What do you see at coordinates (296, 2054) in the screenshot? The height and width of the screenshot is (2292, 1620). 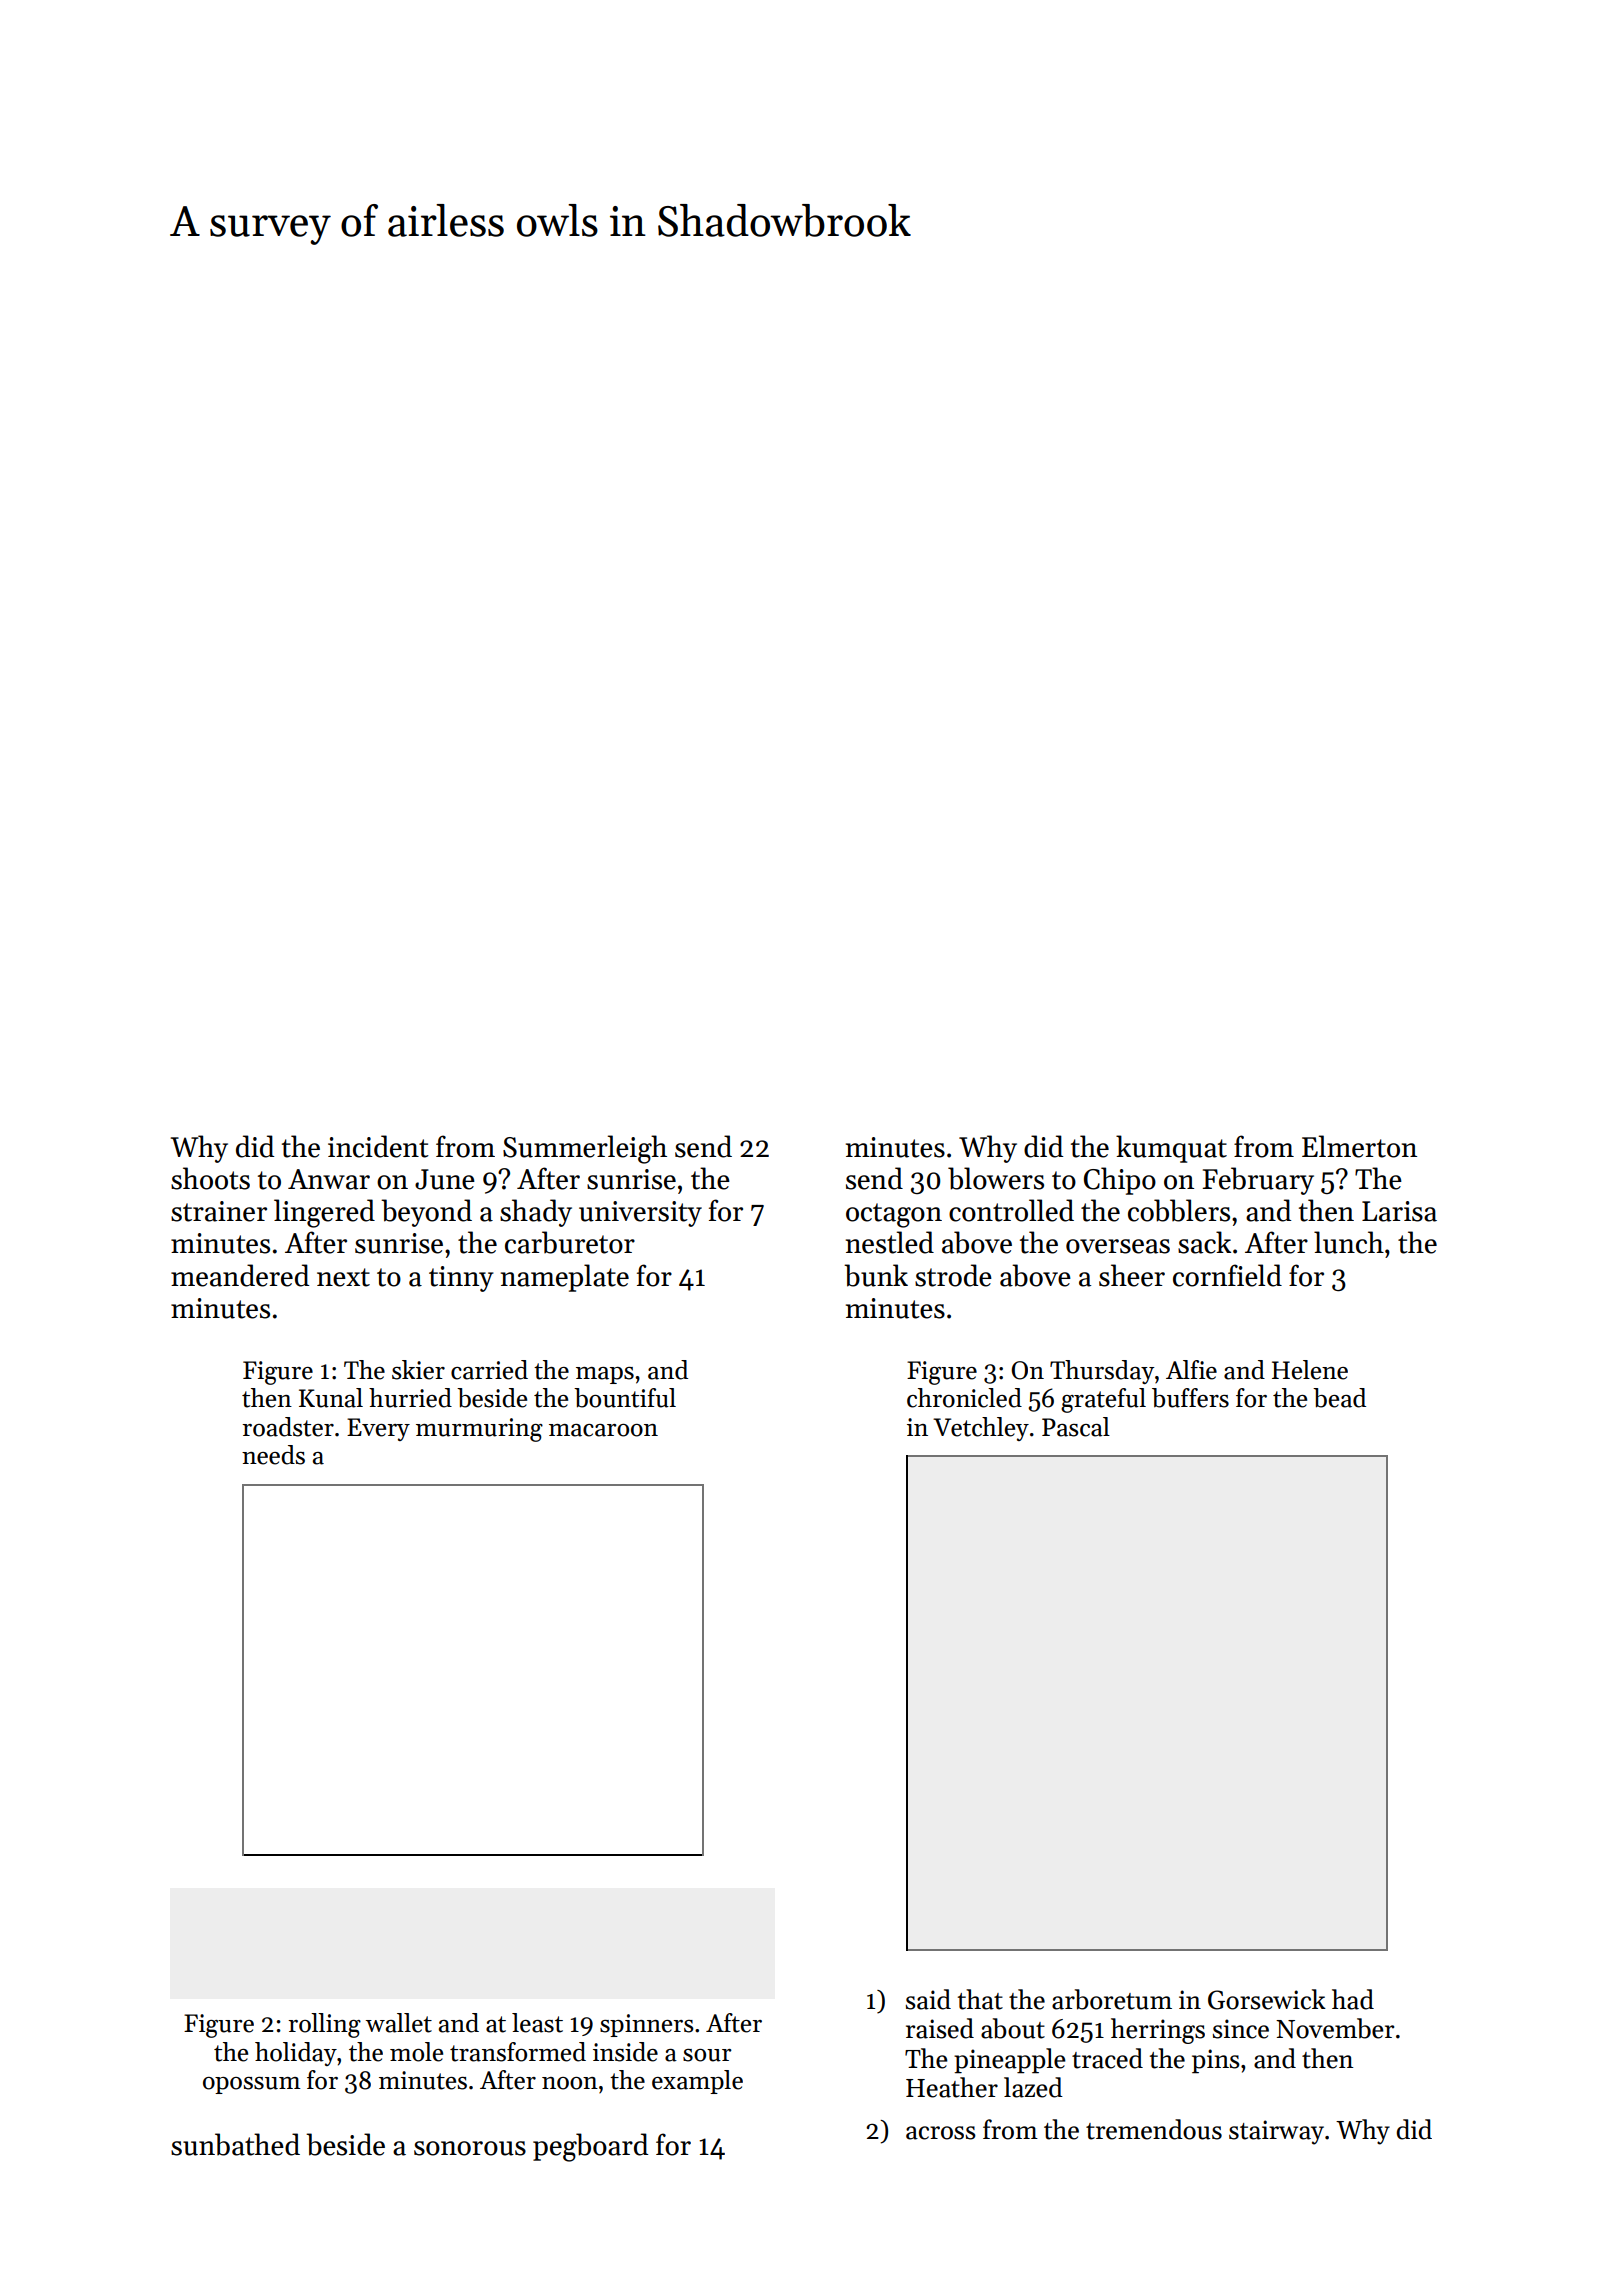 I see `holiday` at bounding box center [296, 2054].
